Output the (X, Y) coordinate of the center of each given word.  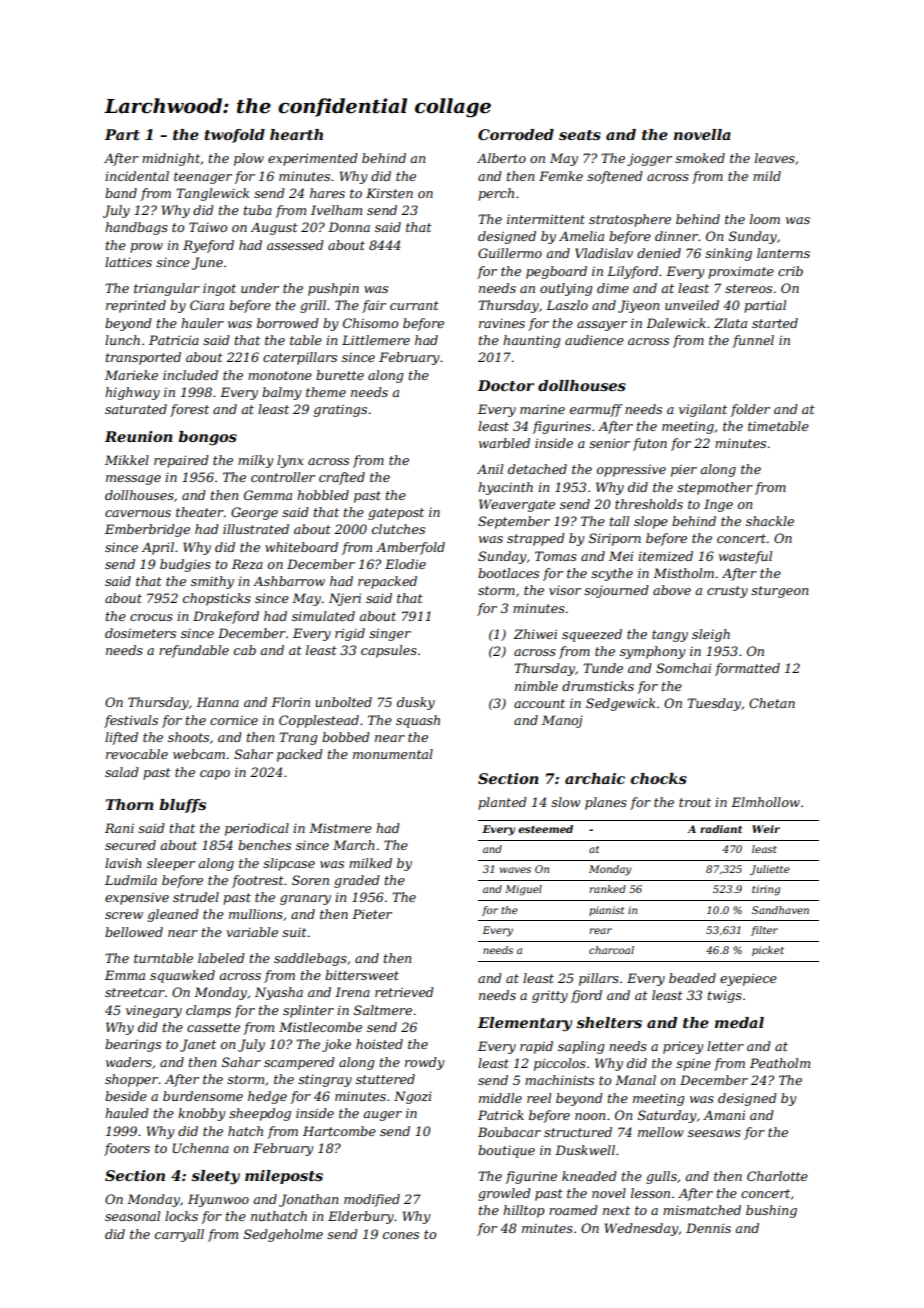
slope (651, 522)
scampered (299, 1063)
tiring (766, 890)
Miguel (523, 890)
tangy (670, 636)
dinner (676, 236)
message (133, 480)
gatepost (396, 514)
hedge (267, 1097)
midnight (171, 159)
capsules (389, 651)
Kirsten (389, 193)
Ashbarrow (289, 581)
